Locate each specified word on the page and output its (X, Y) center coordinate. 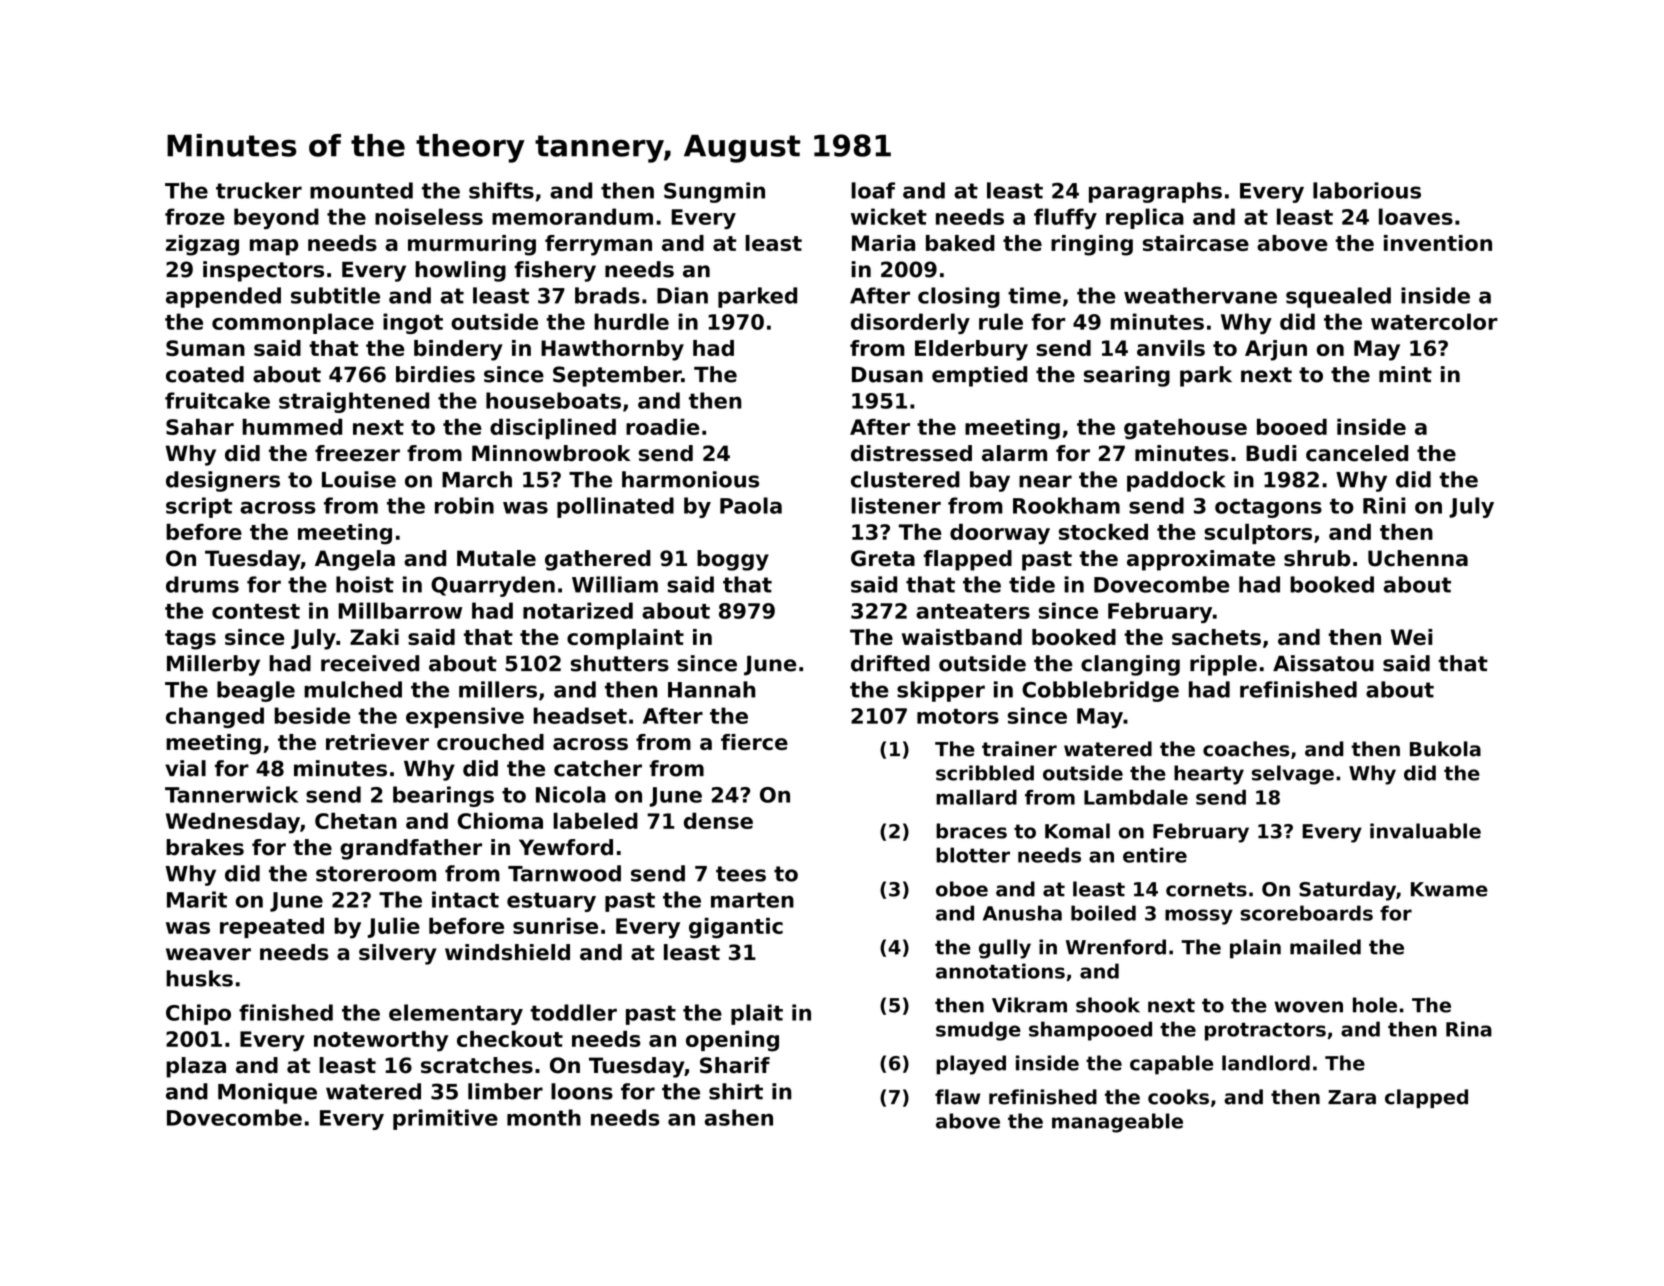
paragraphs (1155, 192)
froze (195, 216)
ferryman (598, 245)
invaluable (1425, 831)
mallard (976, 797)
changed (215, 717)
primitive (445, 1119)
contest (256, 611)
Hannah (711, 689)
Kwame (1449, 889)
